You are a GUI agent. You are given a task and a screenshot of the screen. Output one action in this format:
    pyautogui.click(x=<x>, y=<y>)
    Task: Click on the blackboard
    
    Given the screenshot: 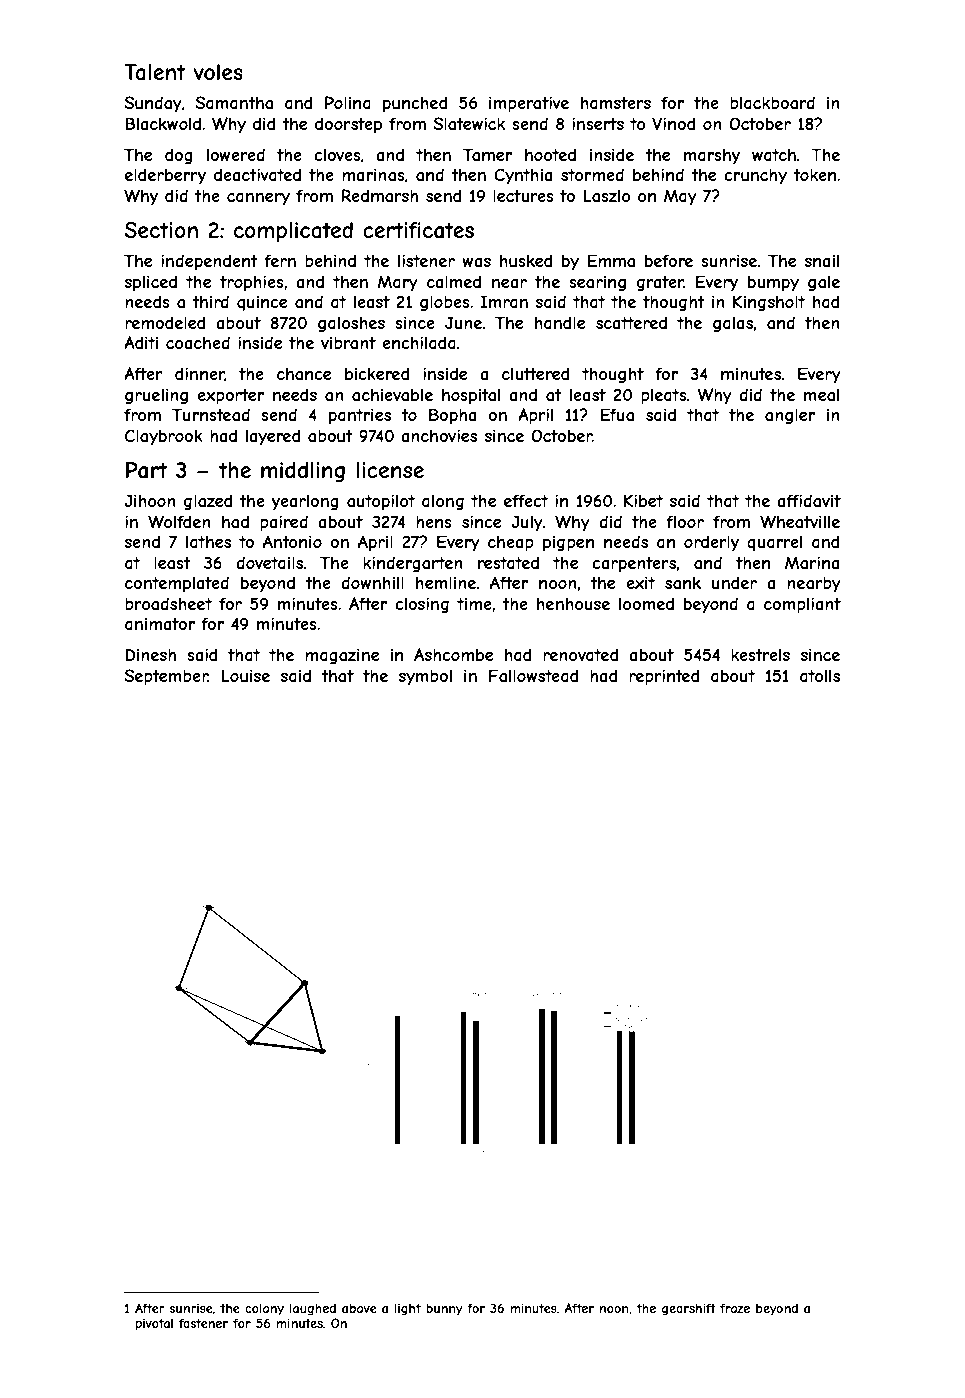 What is the action you would take?
    pyautogui.click(x=772, y=102)
